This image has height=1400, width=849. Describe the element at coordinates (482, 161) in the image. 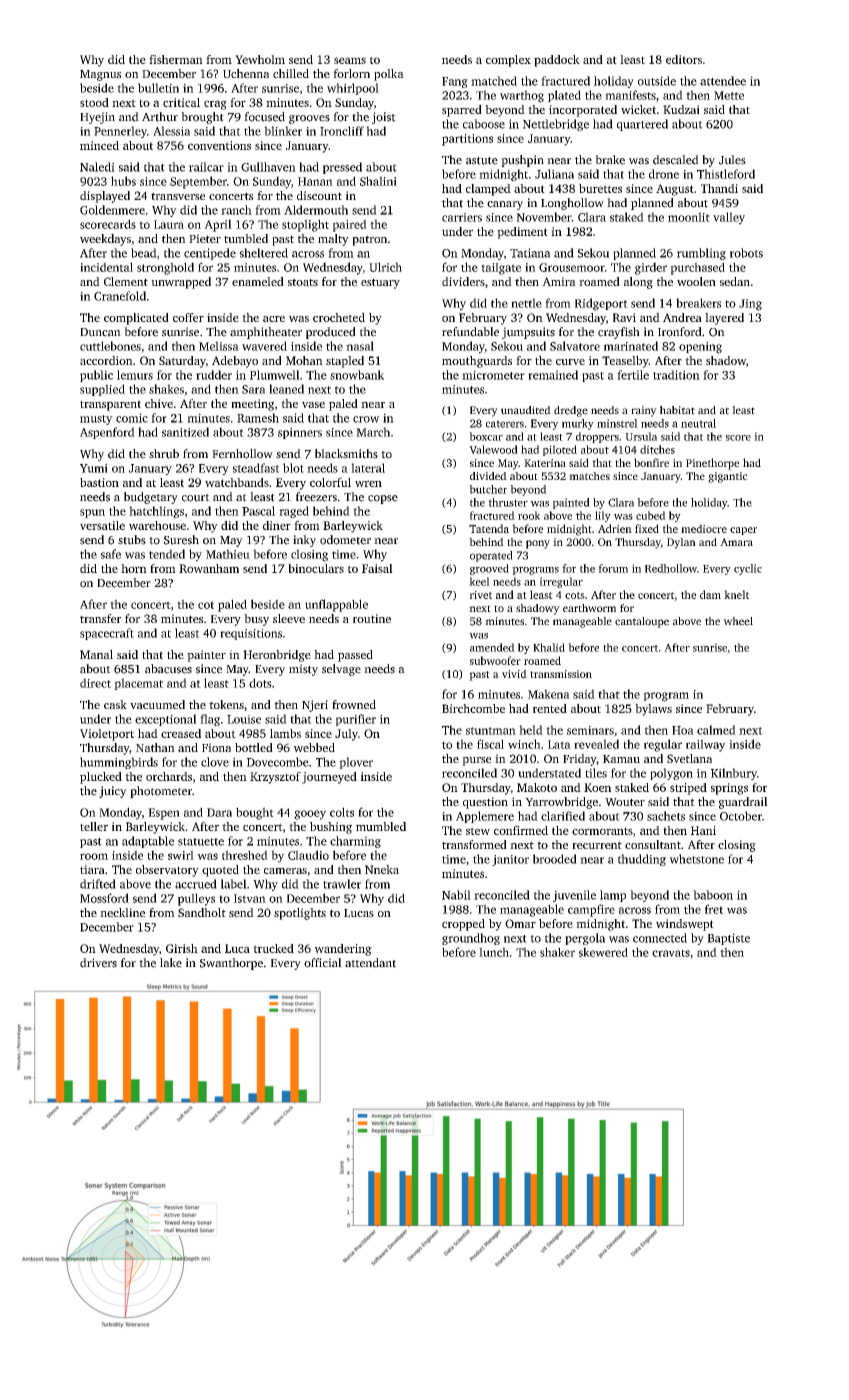

I see `astute` at that location.
